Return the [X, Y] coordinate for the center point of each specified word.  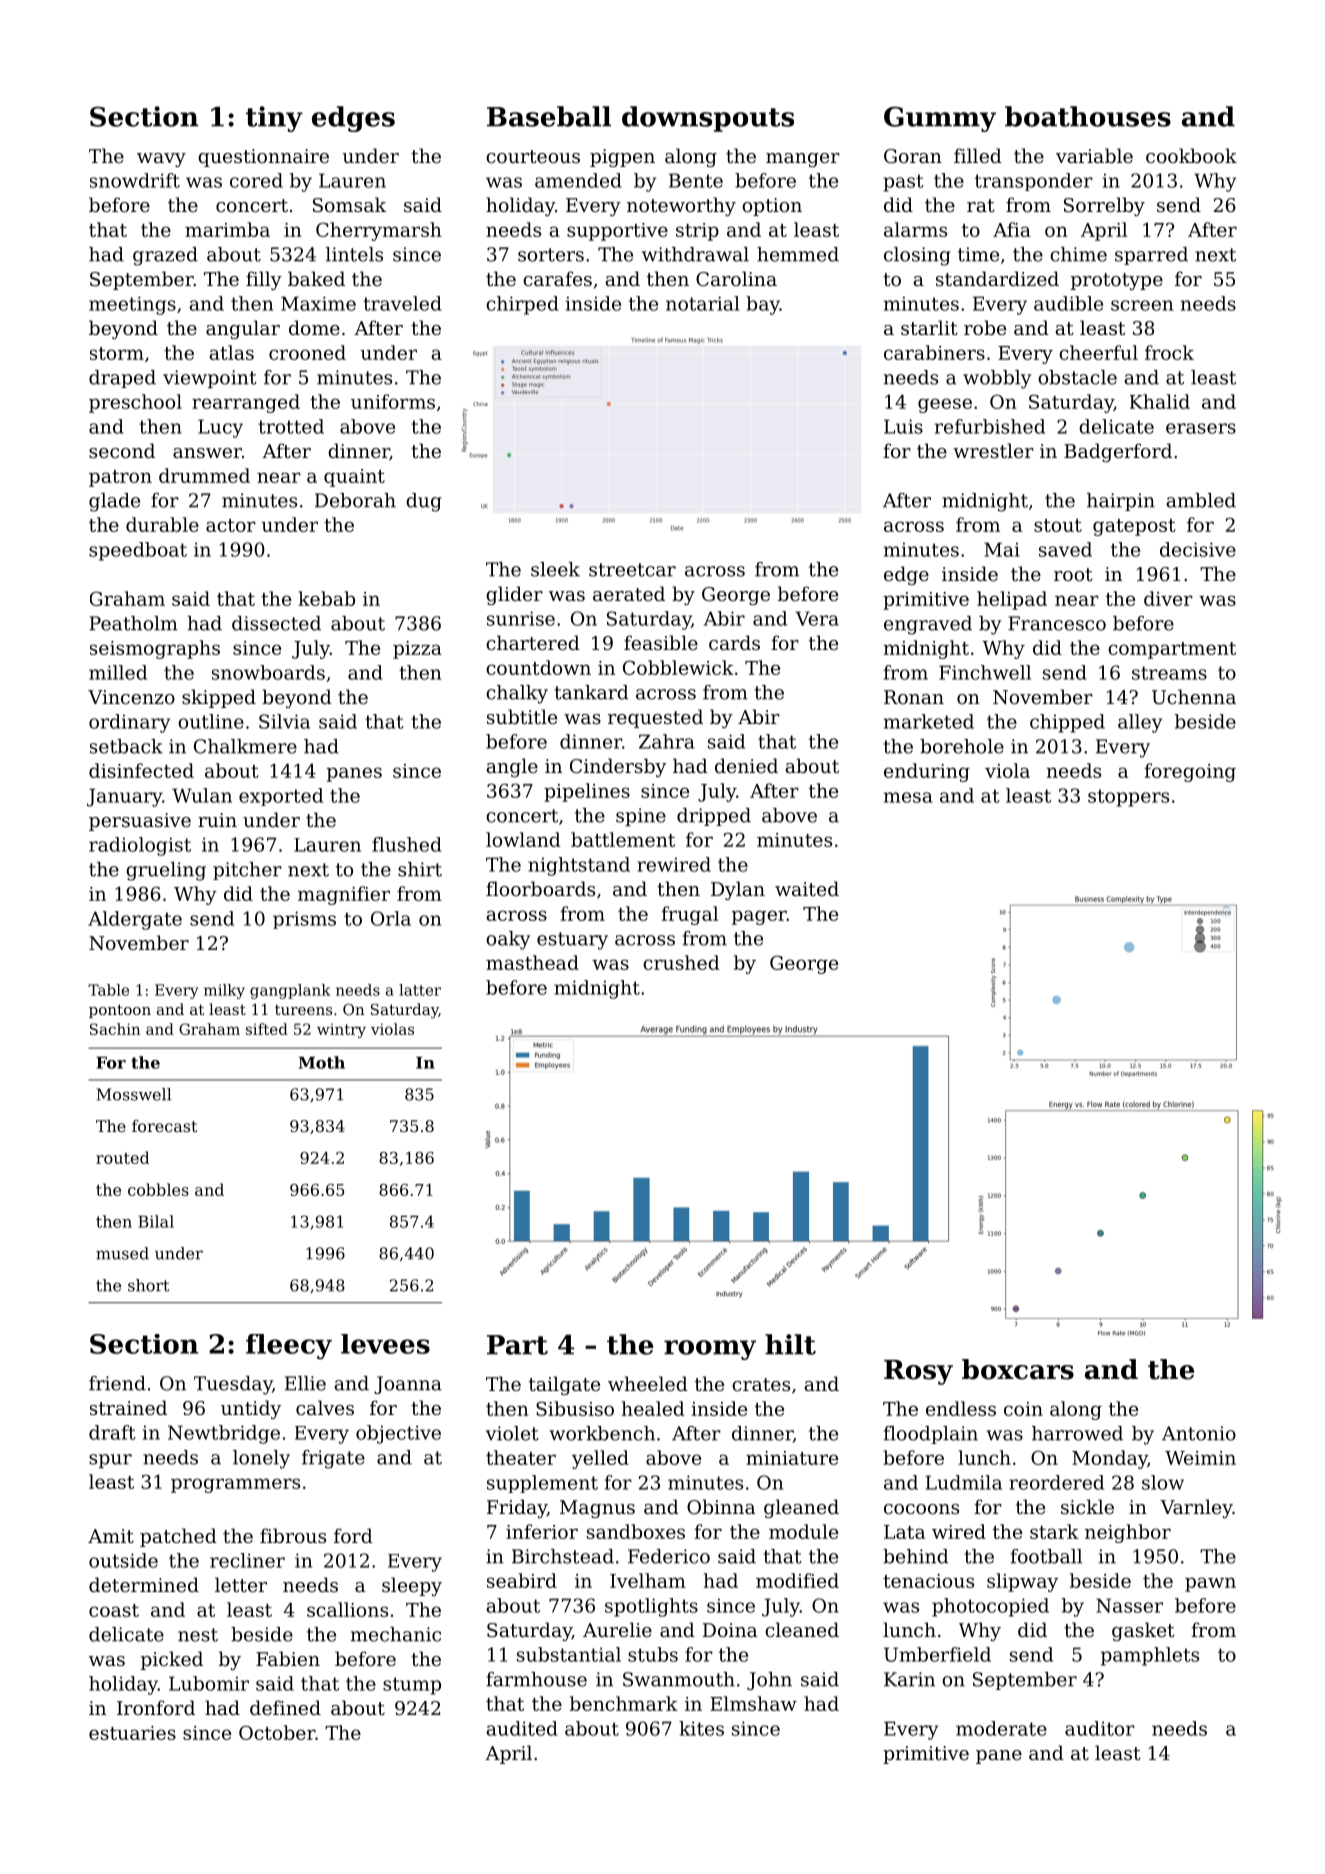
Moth [322, 1062]
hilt [790, 1344]
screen [1142, 305]
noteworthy [681, 206]
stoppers [1128, 798]
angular [243, 329]
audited [522, 1728]
